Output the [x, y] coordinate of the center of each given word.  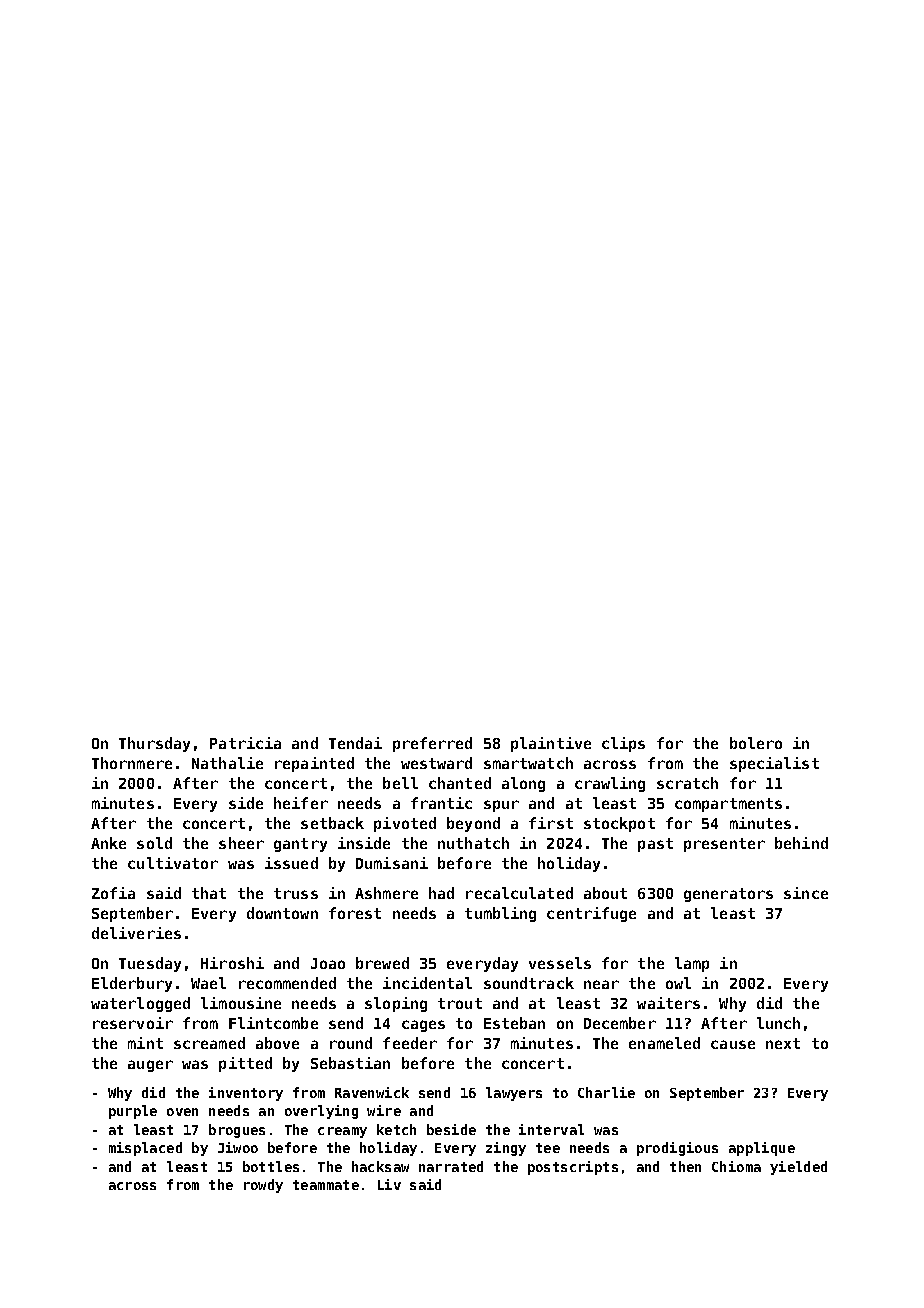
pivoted [405, 824]
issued [291, 863]
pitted [245, 1064]
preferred [432, 744]
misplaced [145, 1149]
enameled [664, 1043]
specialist [774, 764]
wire [384, 1110]
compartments [728, 805]
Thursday [154, 744]
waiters [668, 1003]
